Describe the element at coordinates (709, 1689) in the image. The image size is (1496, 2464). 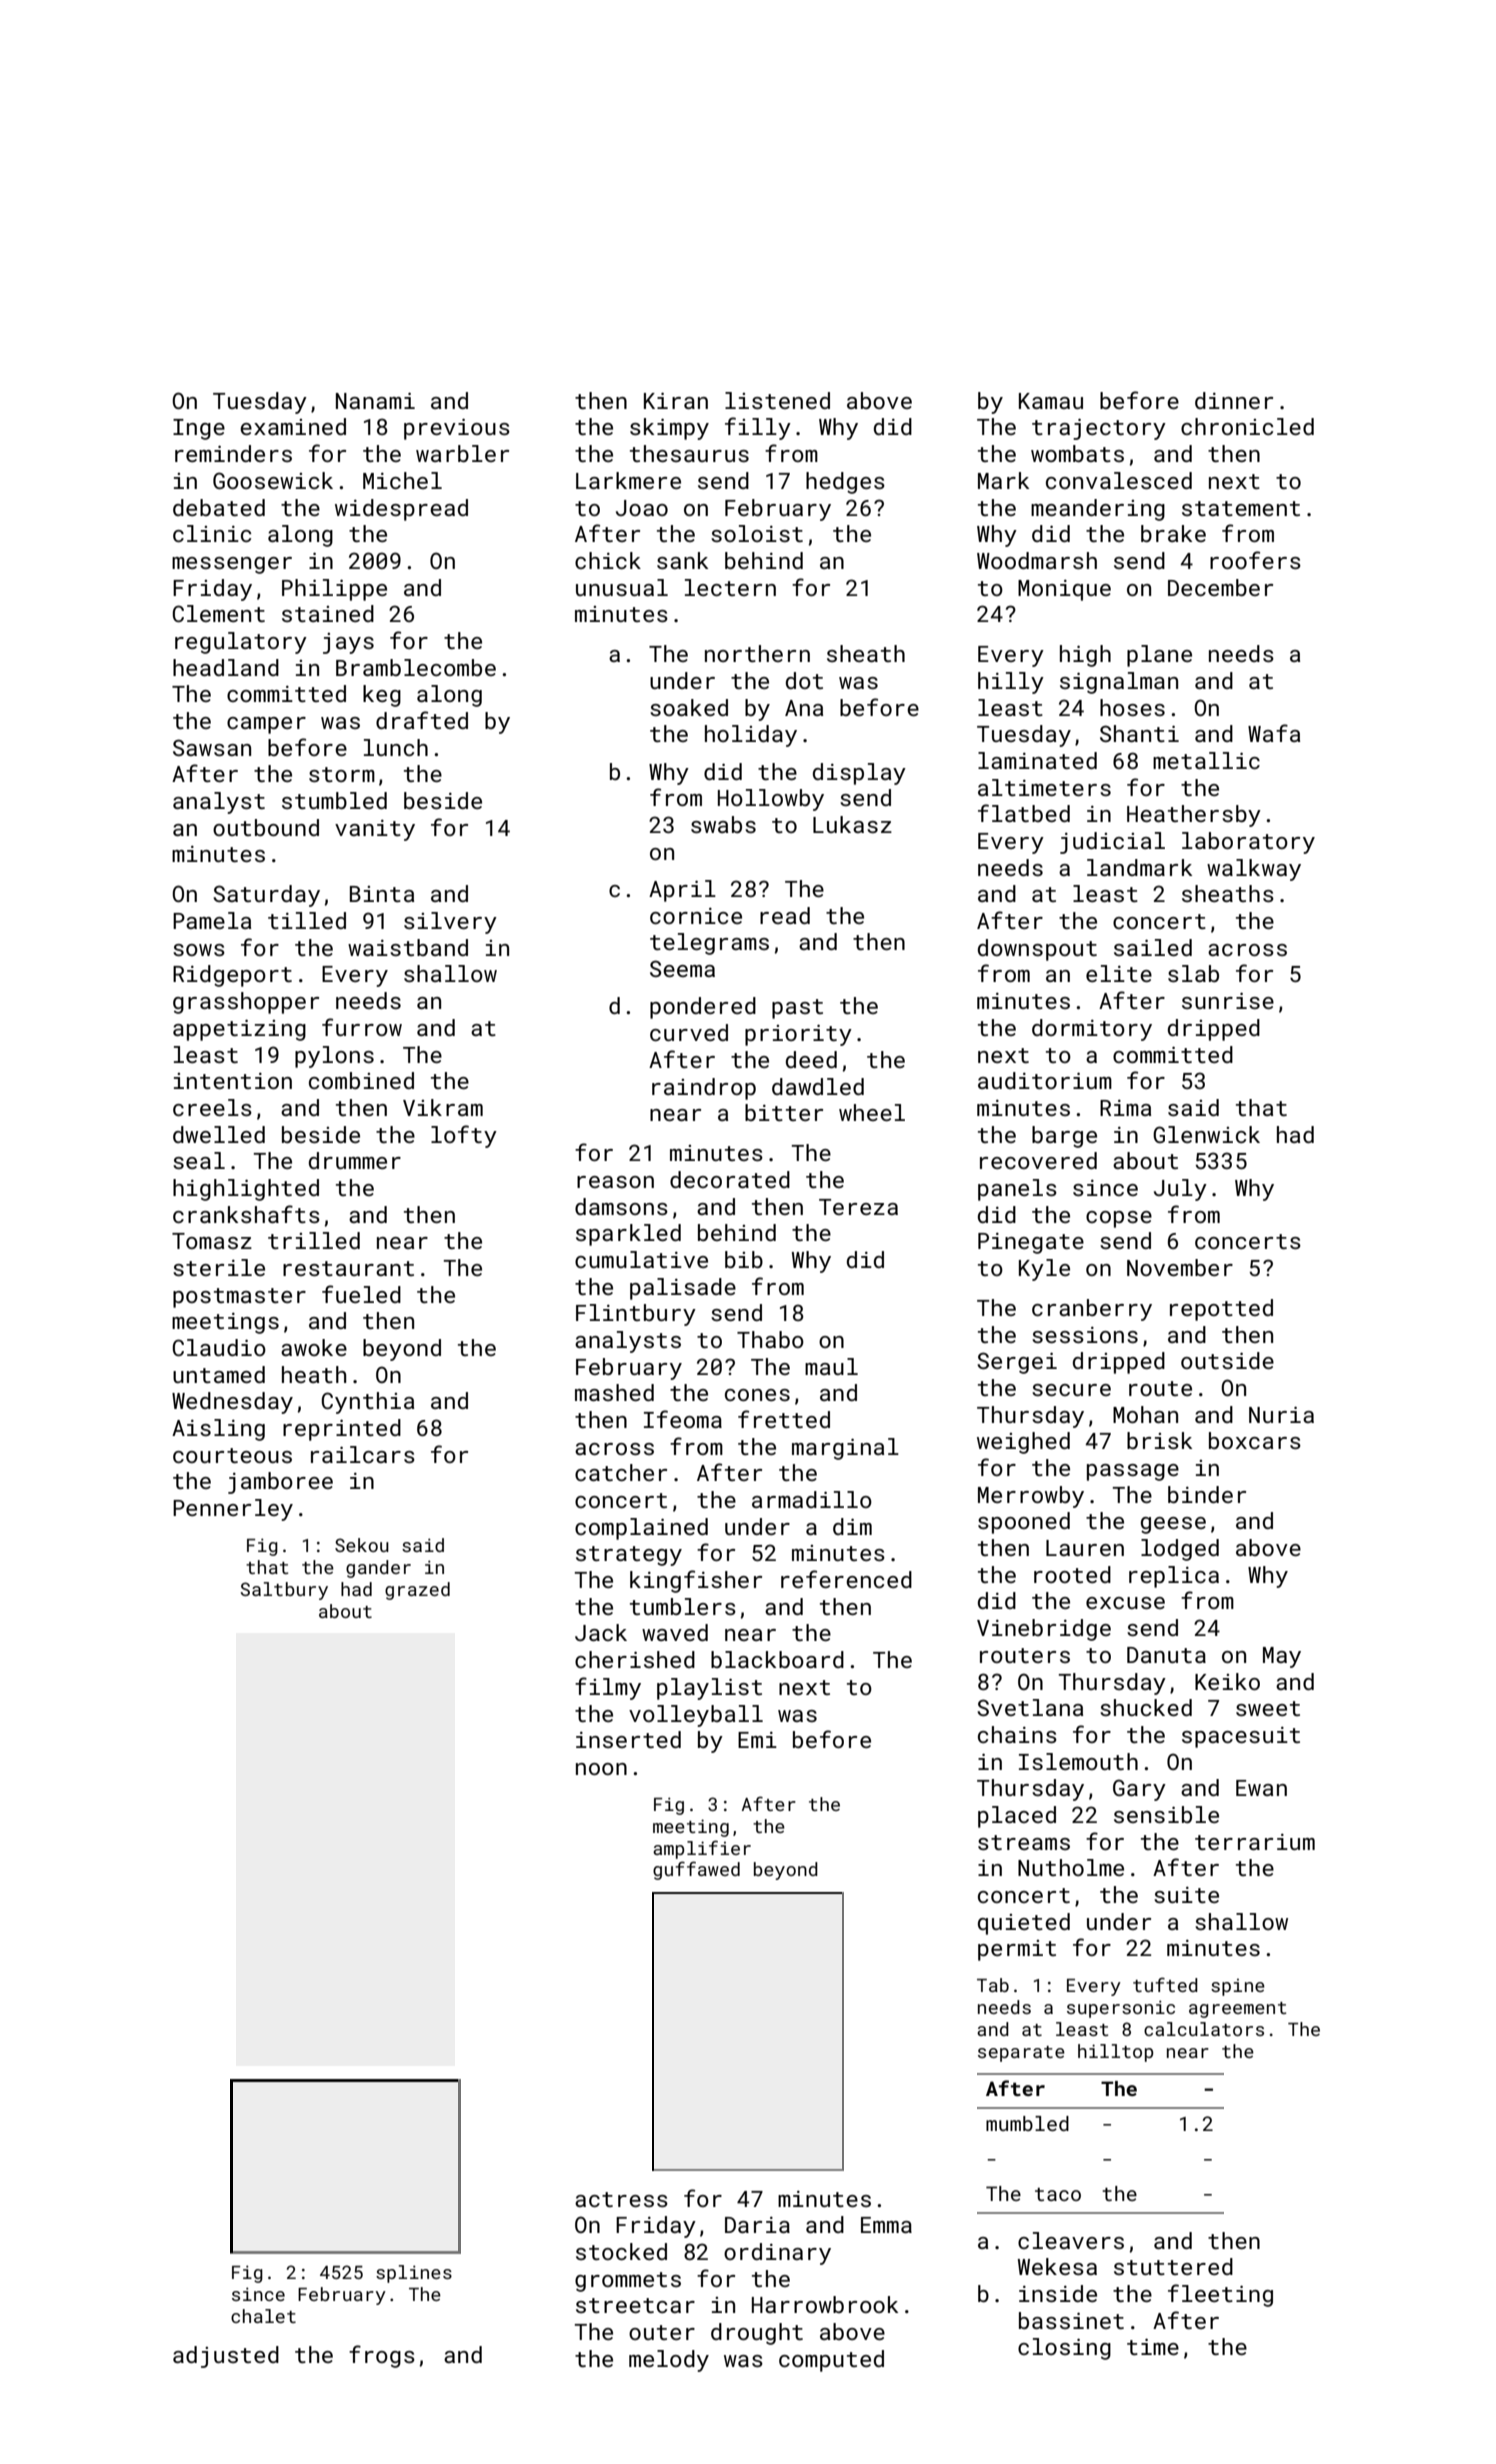
I see `playlist` at that location.
